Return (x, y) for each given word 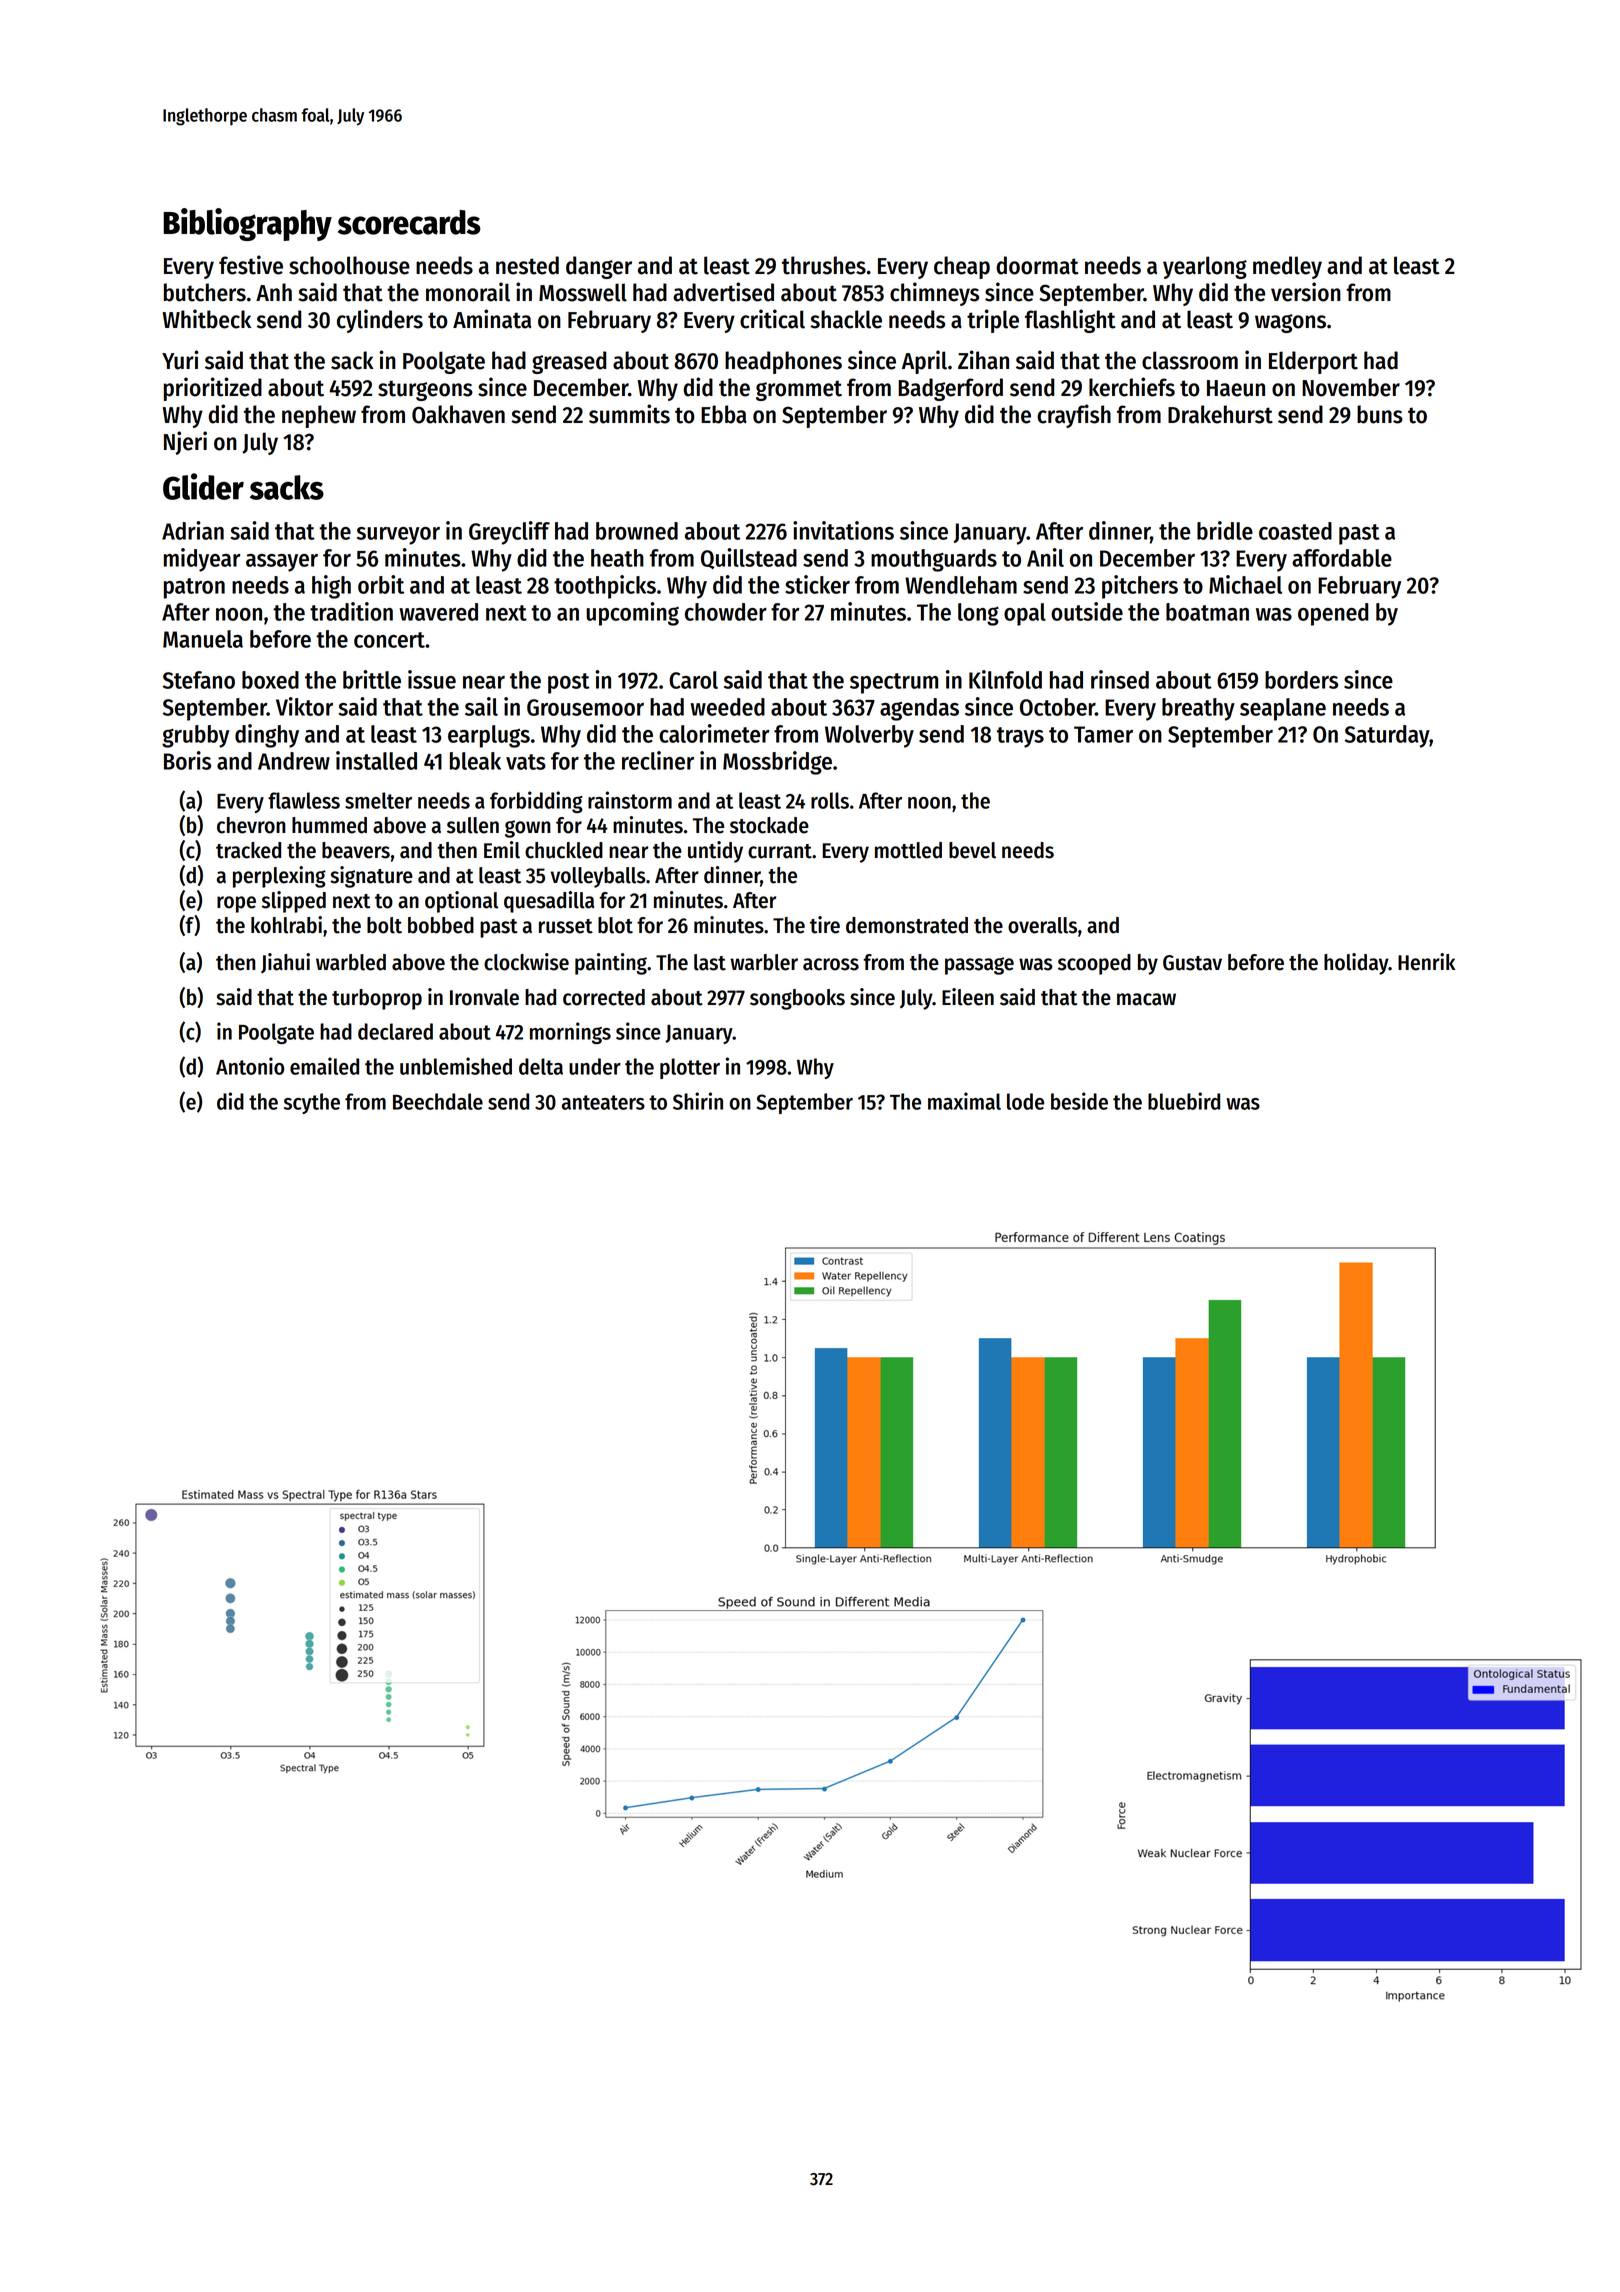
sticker (817, 584)
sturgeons (425, 390)
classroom (1190, 360)
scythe (312, 1103)
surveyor (398, 536)
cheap (962, 267)
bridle (1225, 530)
